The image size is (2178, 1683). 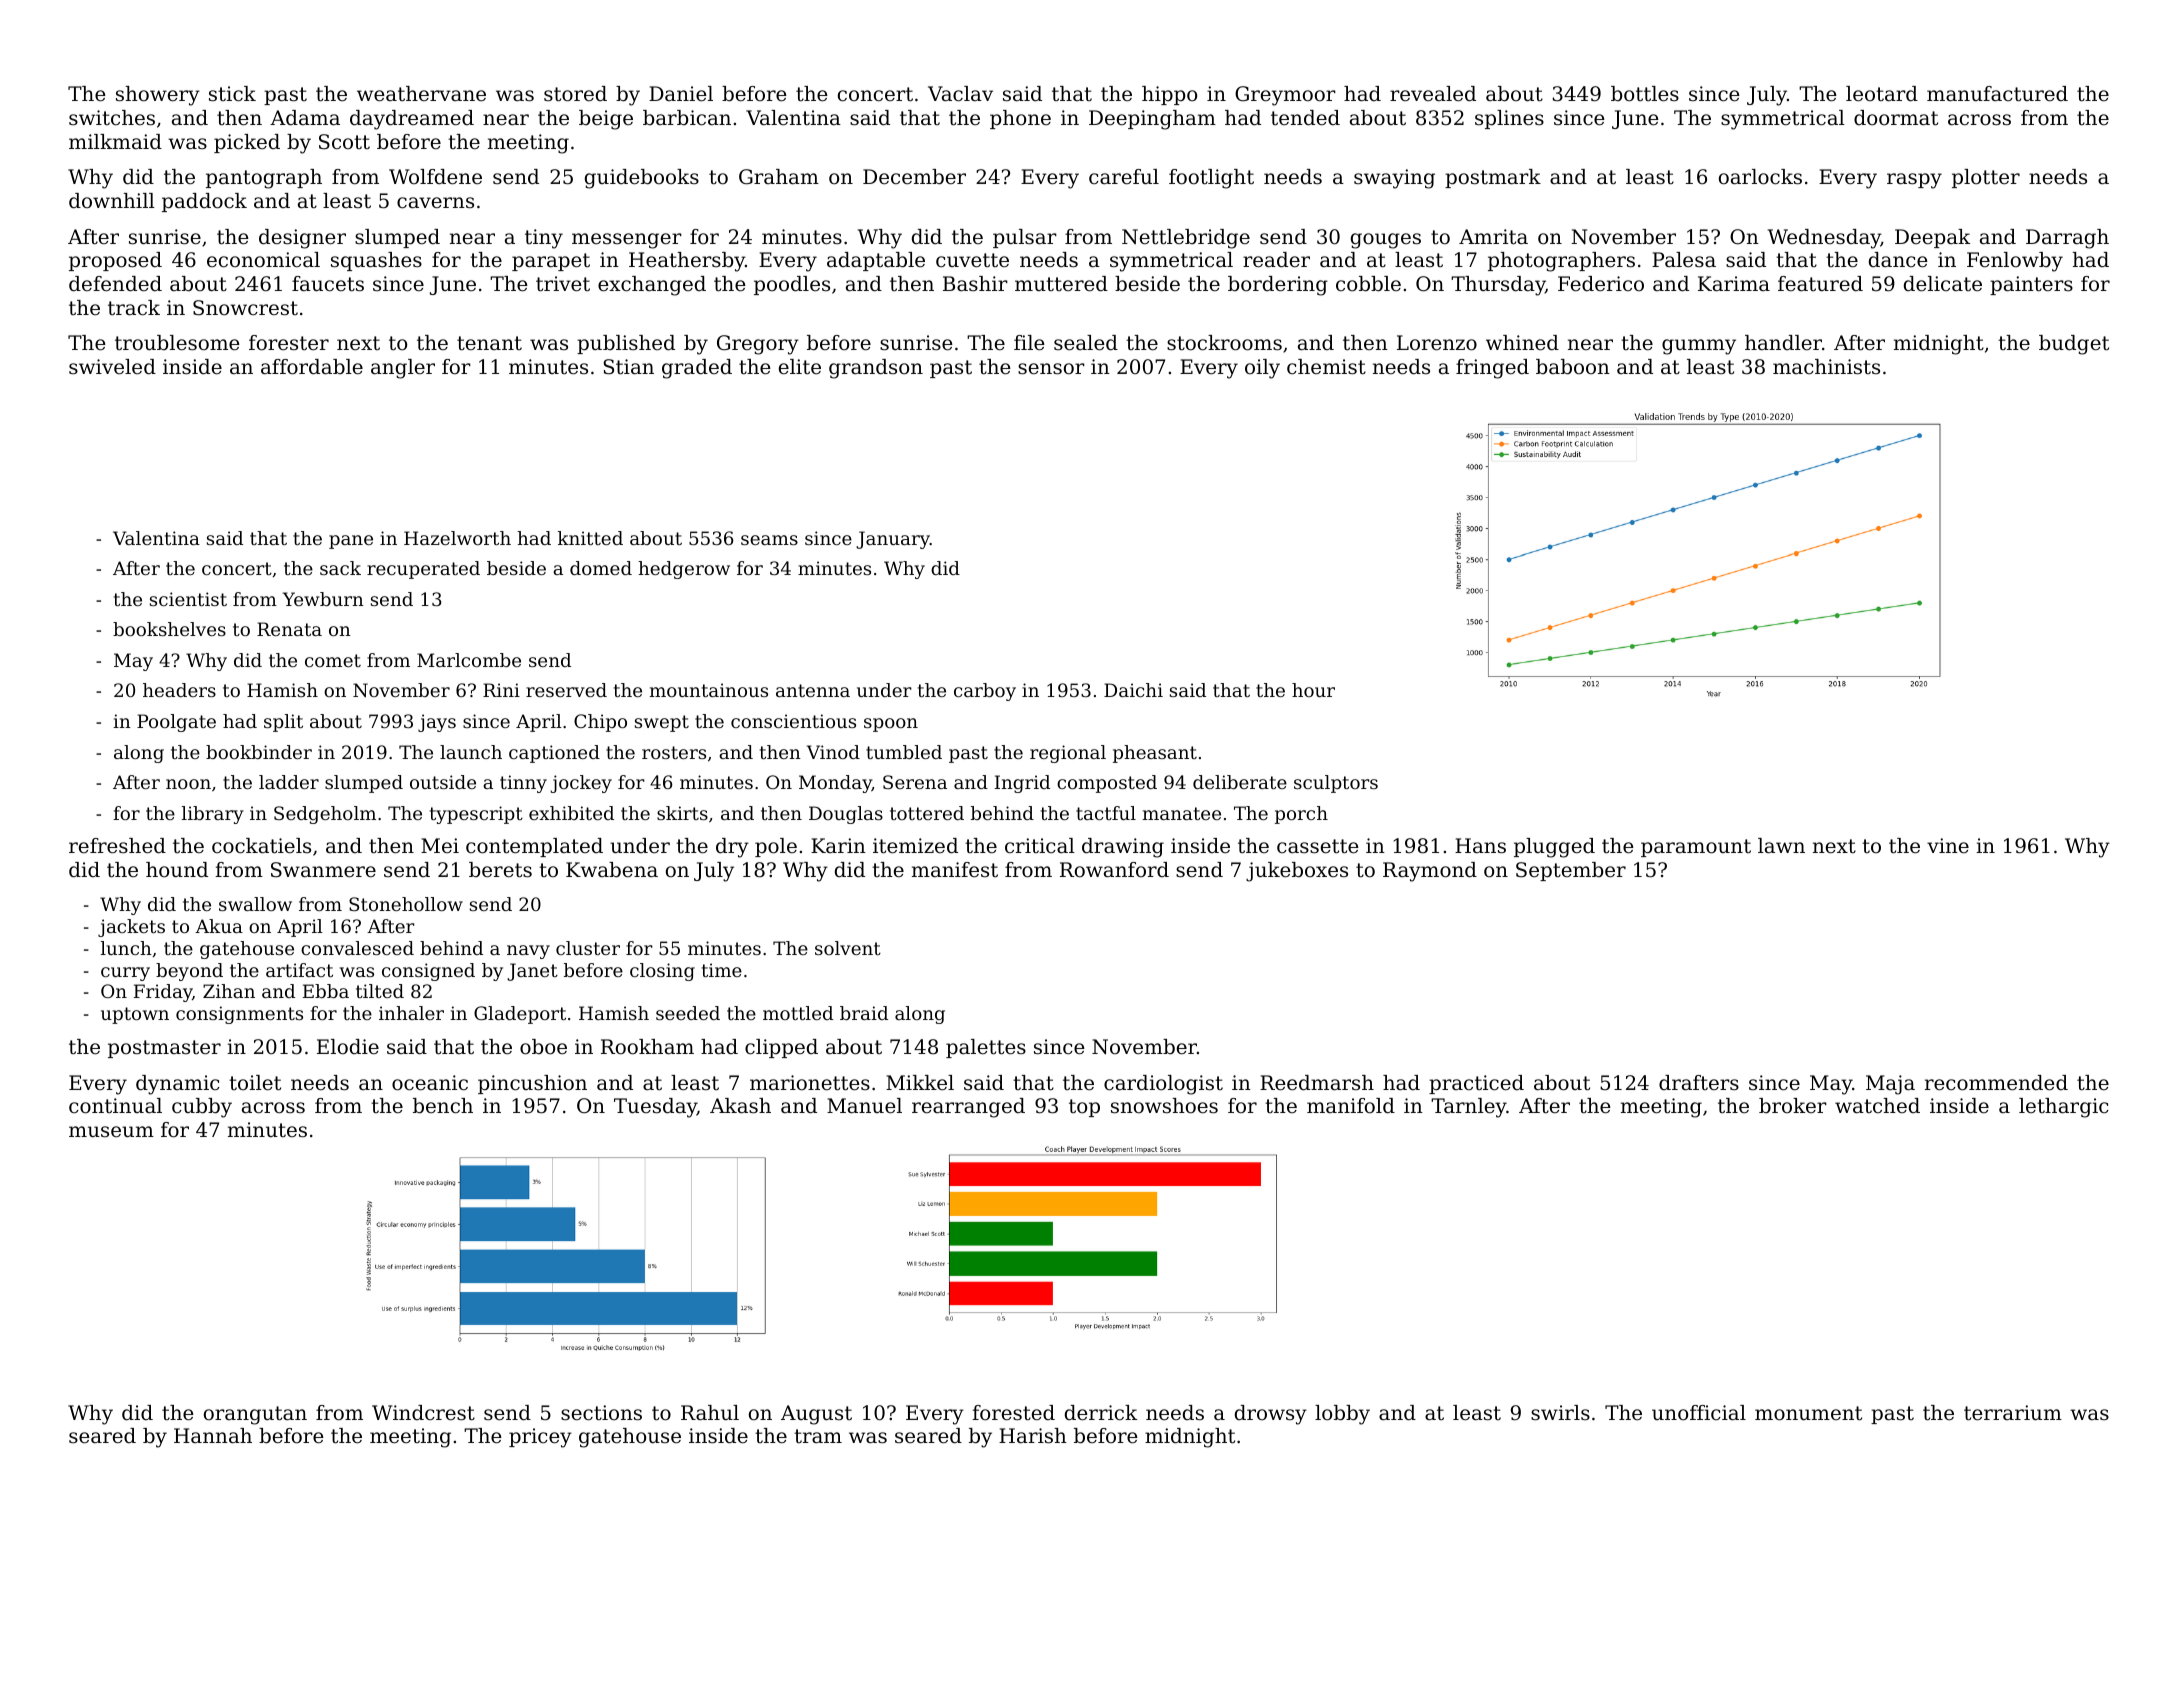 What do you see at coordinates (112, 117) in the screenshot?
I see `switches` at bounding box center [112, 117].
